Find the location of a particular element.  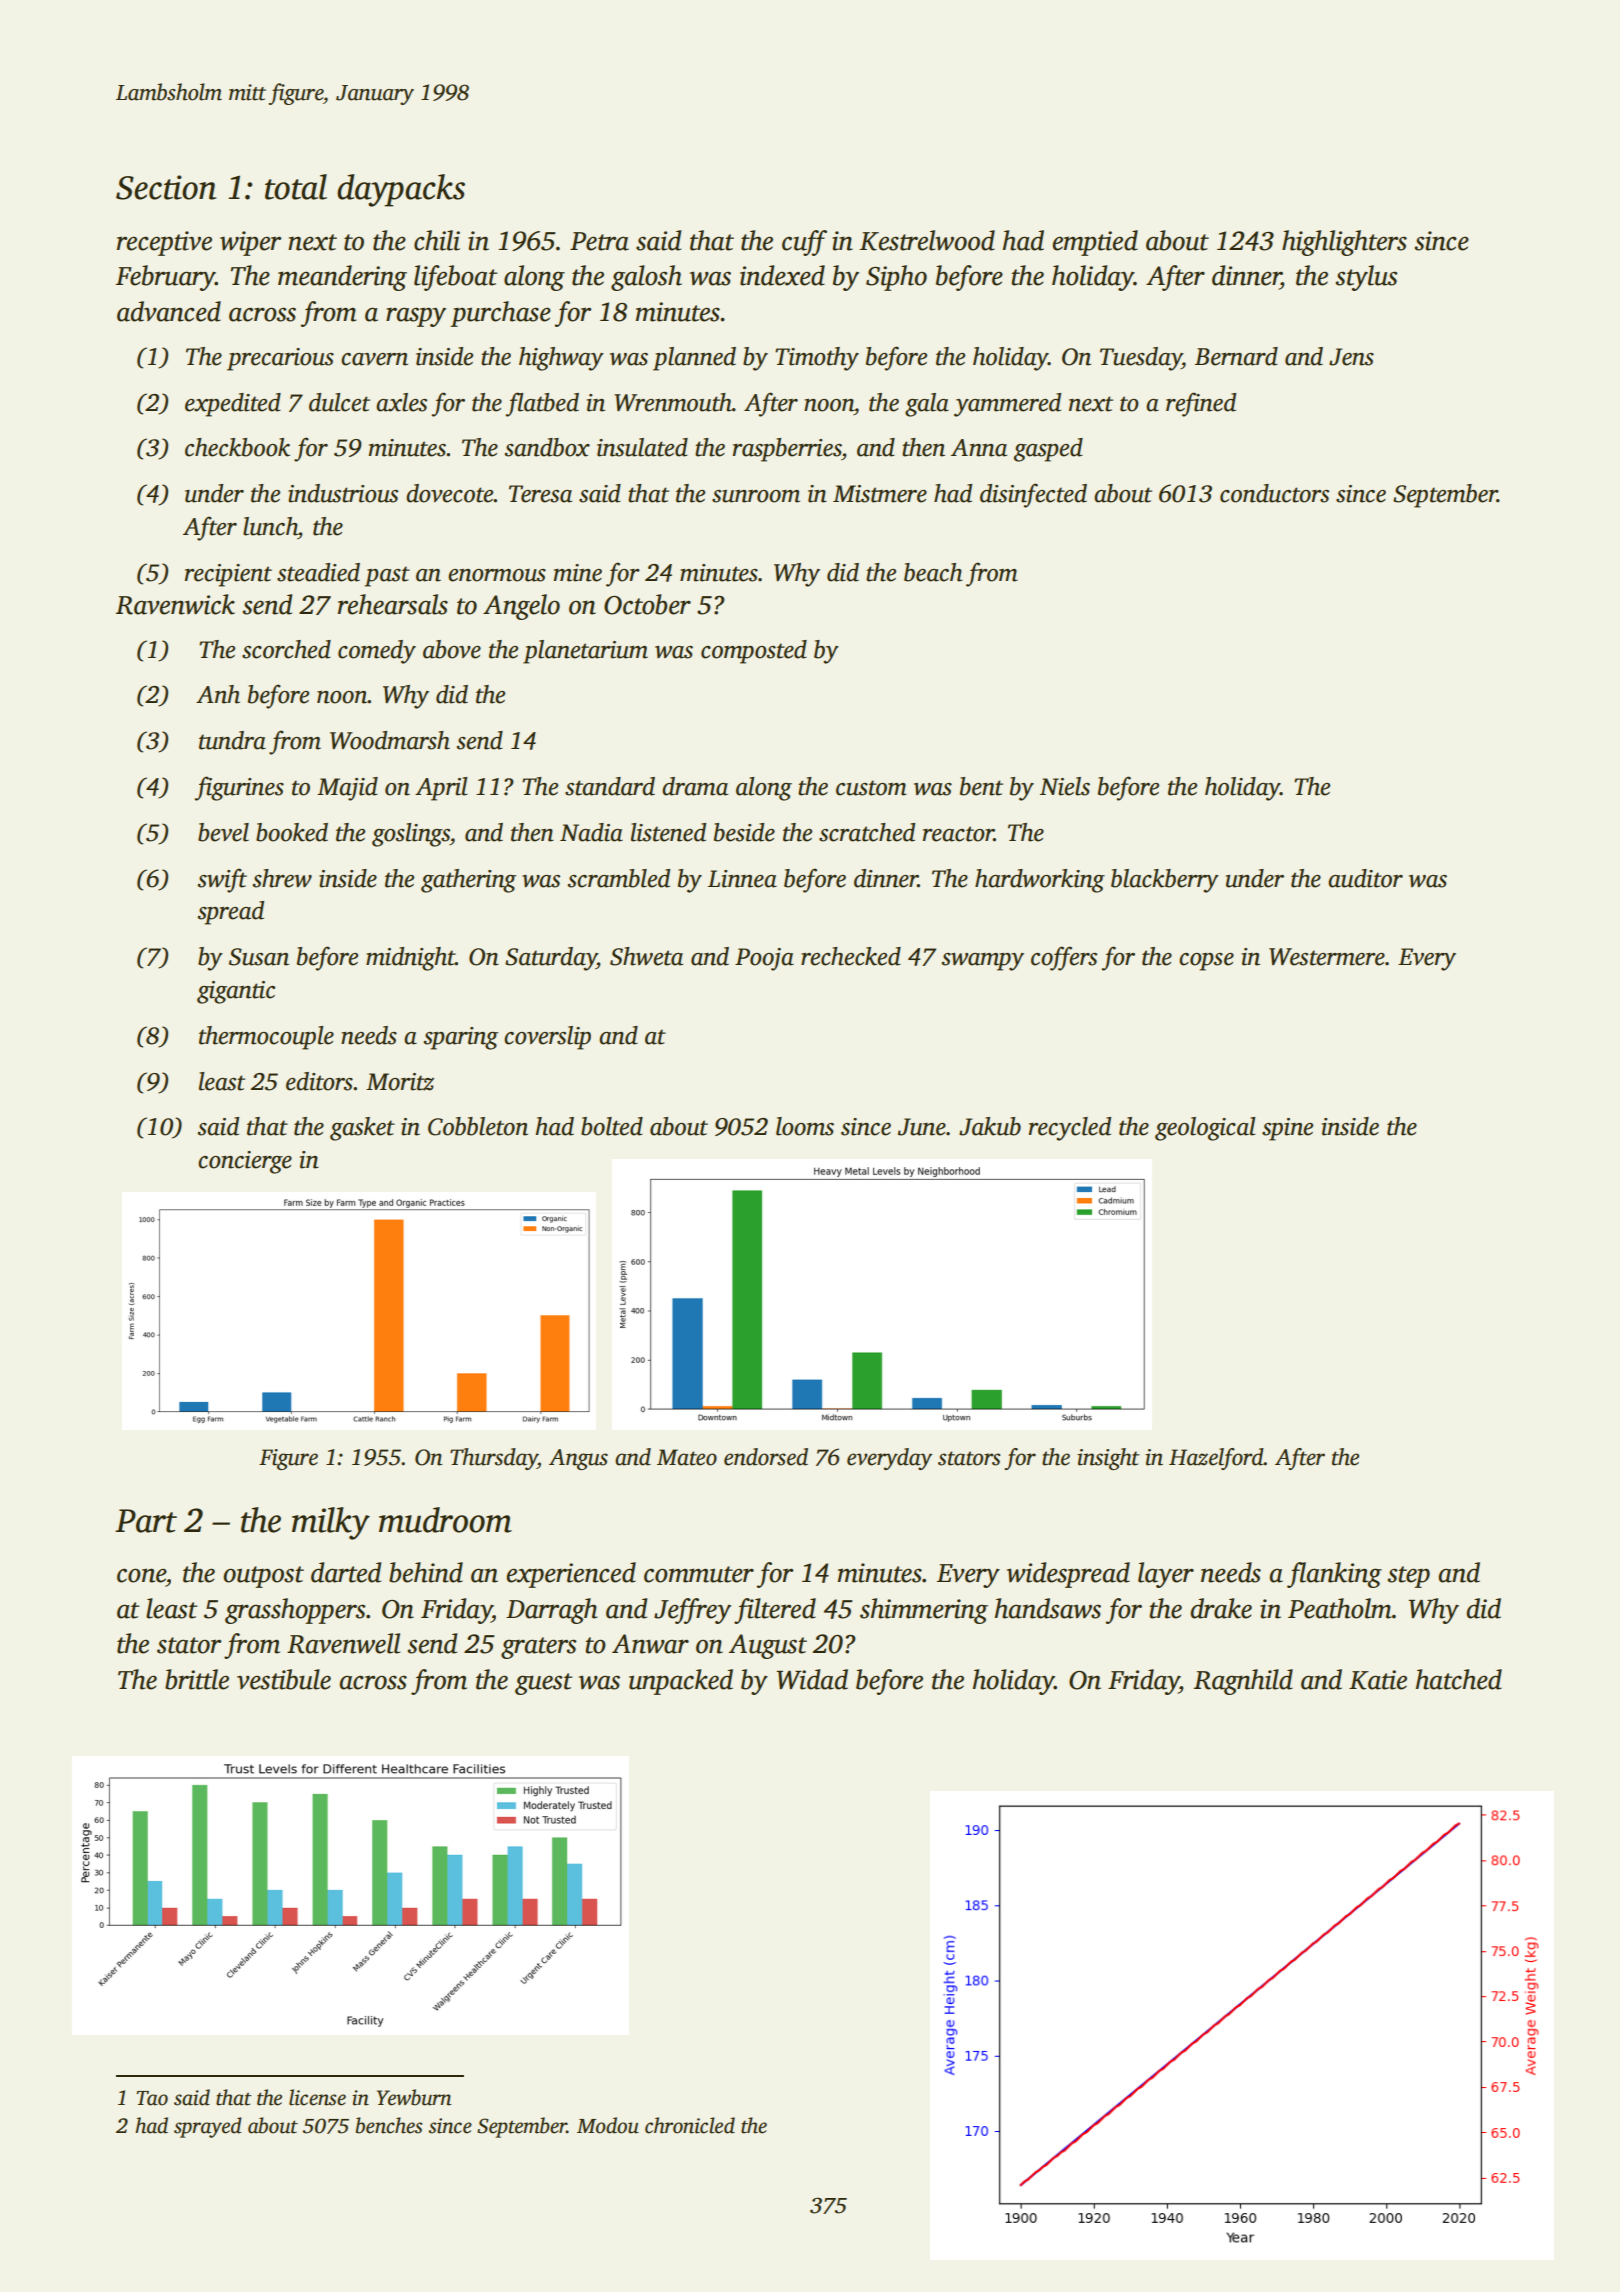

blackberry is located at coordinates (1165, 881).
